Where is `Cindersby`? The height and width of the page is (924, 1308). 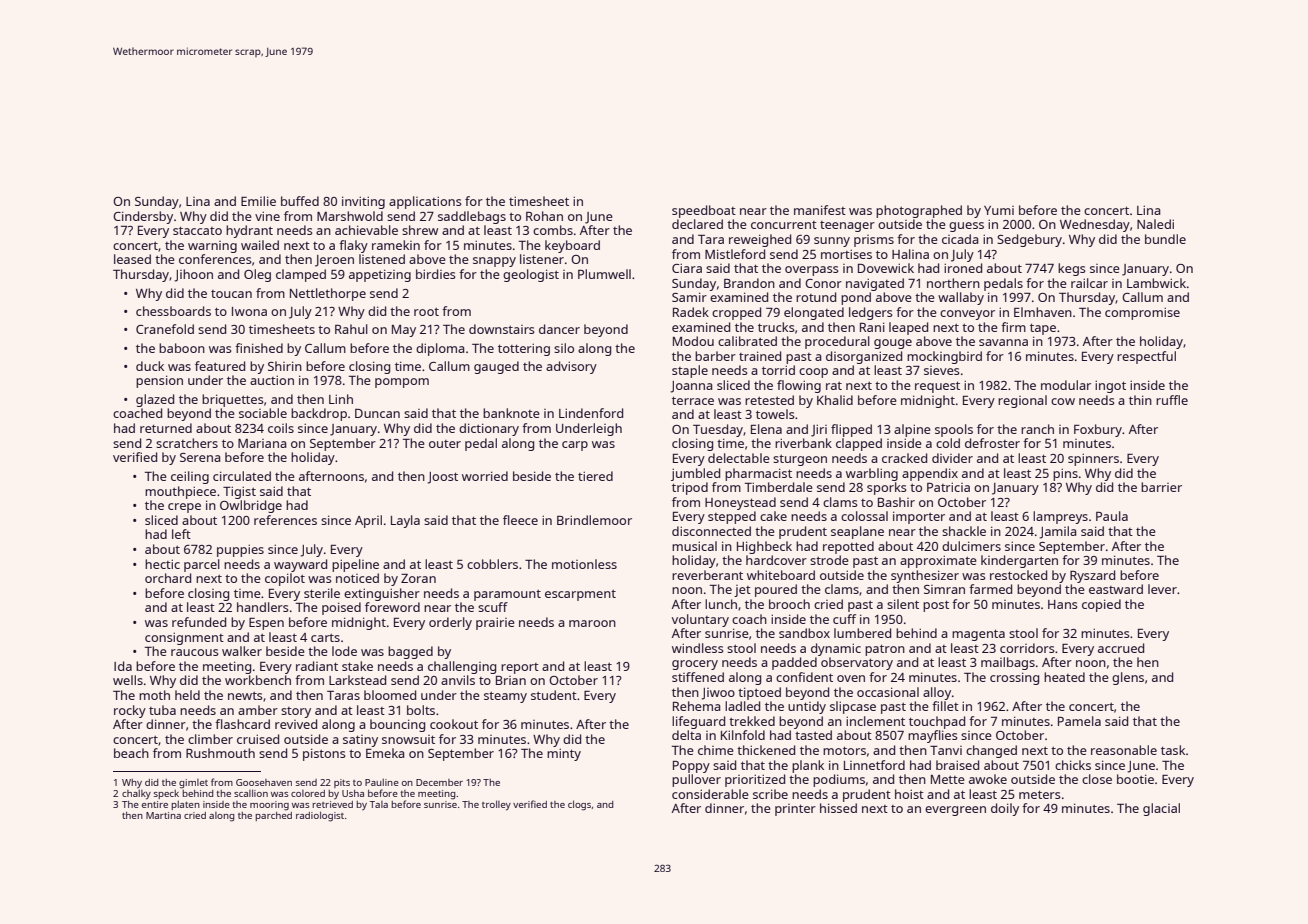
Cindersby is located at coordinates (143, 217).
